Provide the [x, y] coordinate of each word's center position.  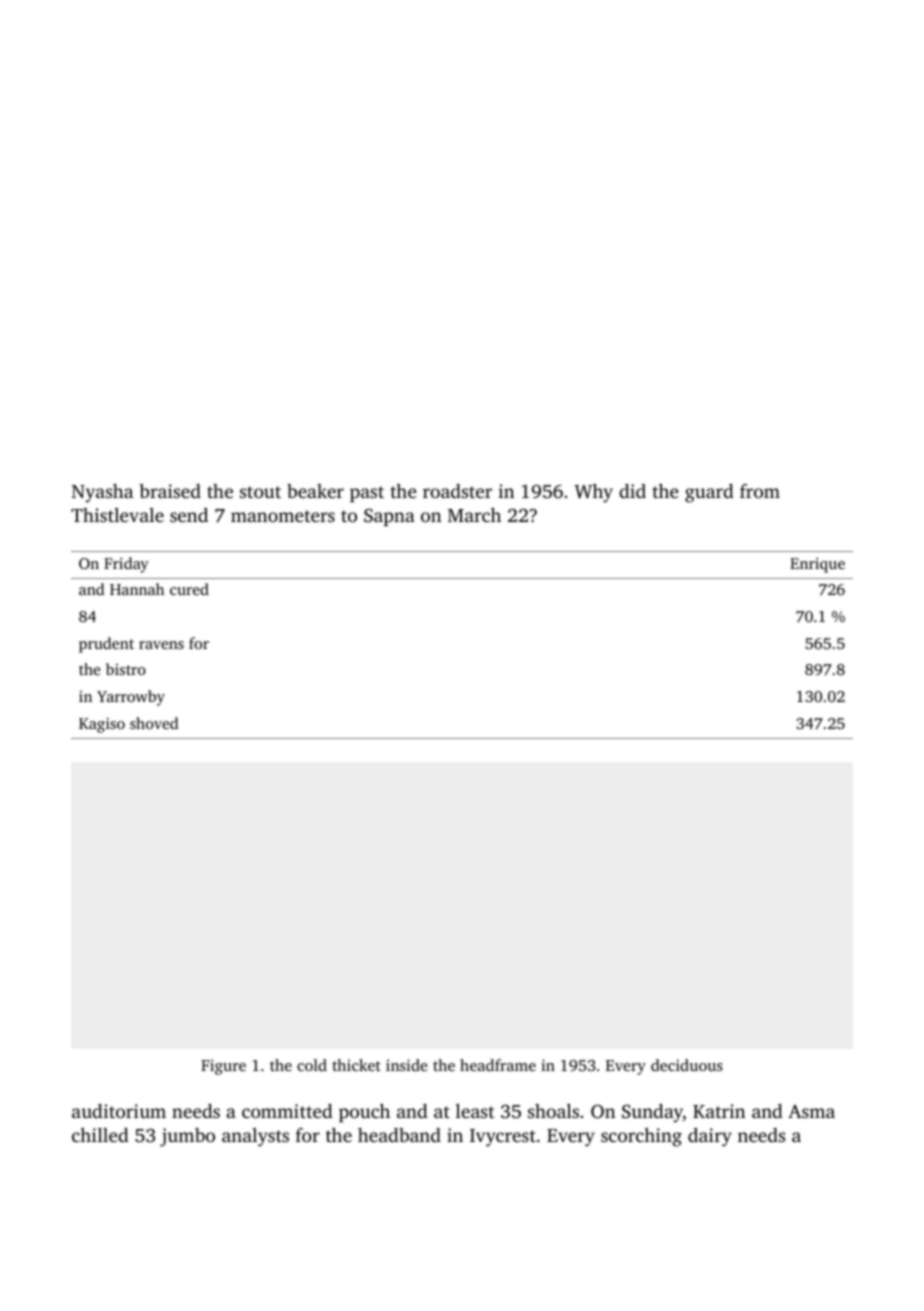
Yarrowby [131, 698]
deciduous [687, 1065]
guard [709, 493]
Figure [223, 1067]
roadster [457, 491]
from [760, 491]
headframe [498, 1065]
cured [189, 589]
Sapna [389, 517]
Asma [811, 1111]
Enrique [817, 565]
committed [287, 1111]
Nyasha [102, 493]
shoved [154, 723]
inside [407, 1065]
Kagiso [102, 725]
